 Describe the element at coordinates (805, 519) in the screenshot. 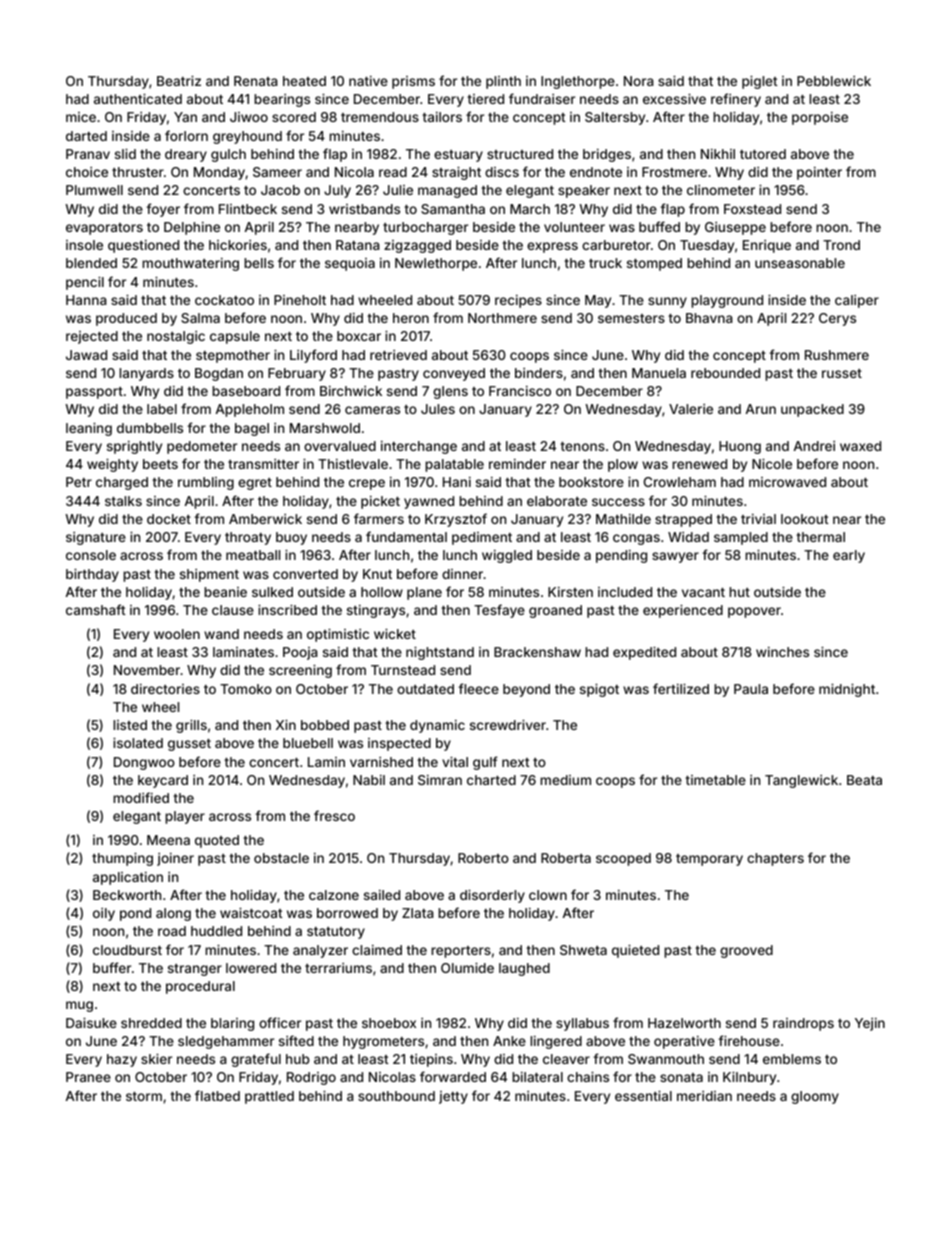

I see `lookout` at that location.
